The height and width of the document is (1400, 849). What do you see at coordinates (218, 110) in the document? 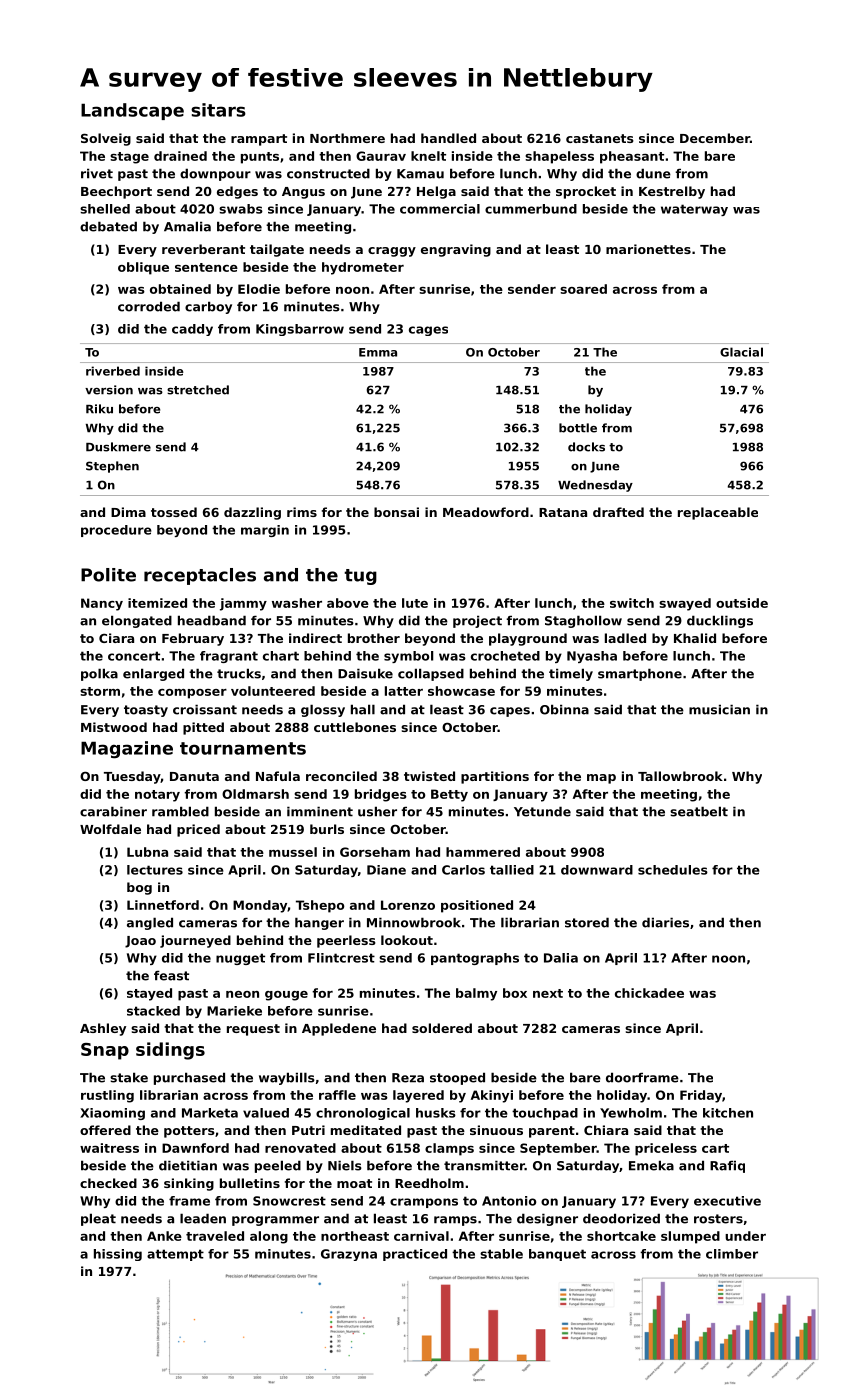
I see `sitars` at bounding box center [218, 110].
